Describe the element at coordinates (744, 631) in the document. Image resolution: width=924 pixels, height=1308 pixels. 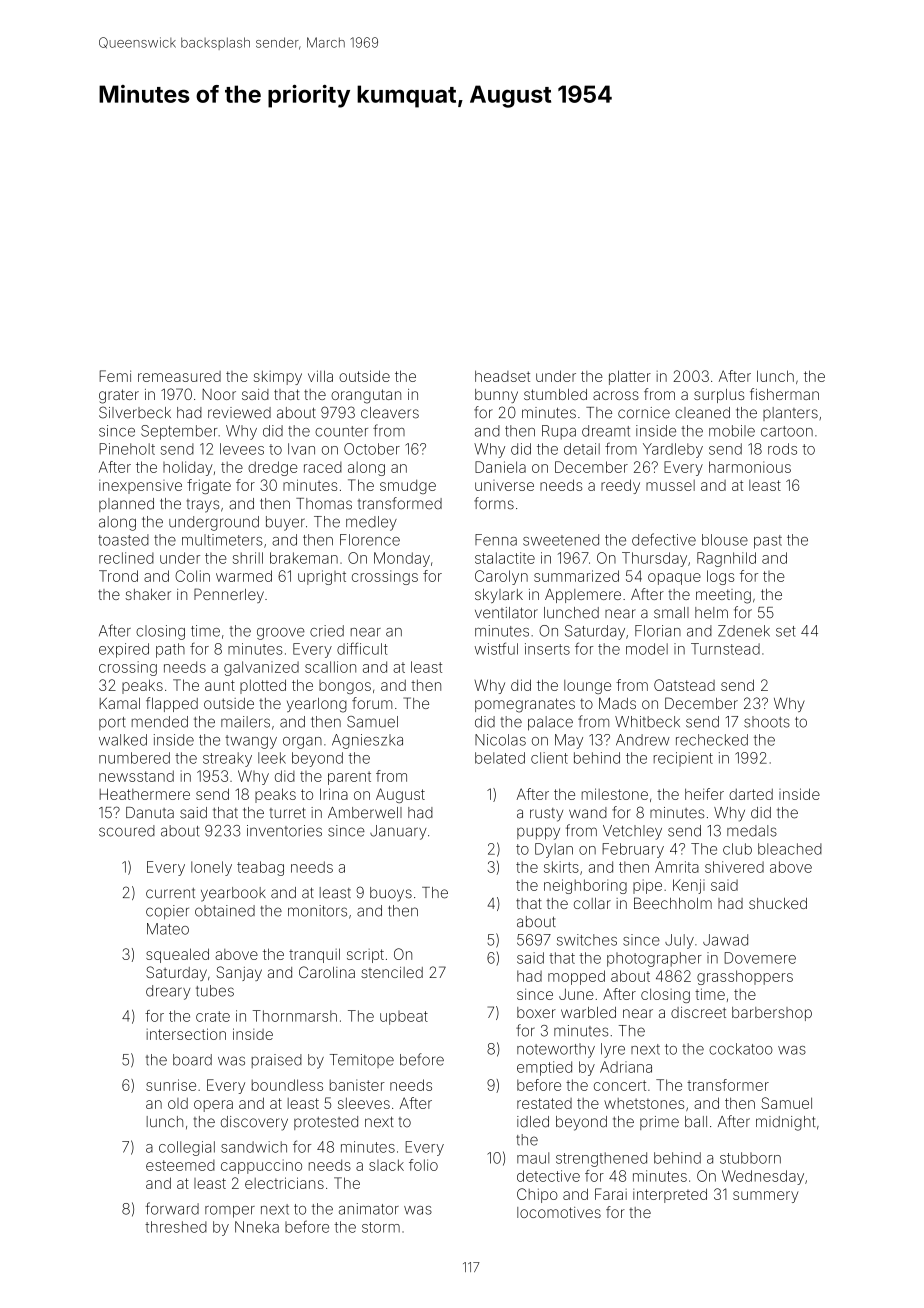
I see `Zdenek` at that location.
